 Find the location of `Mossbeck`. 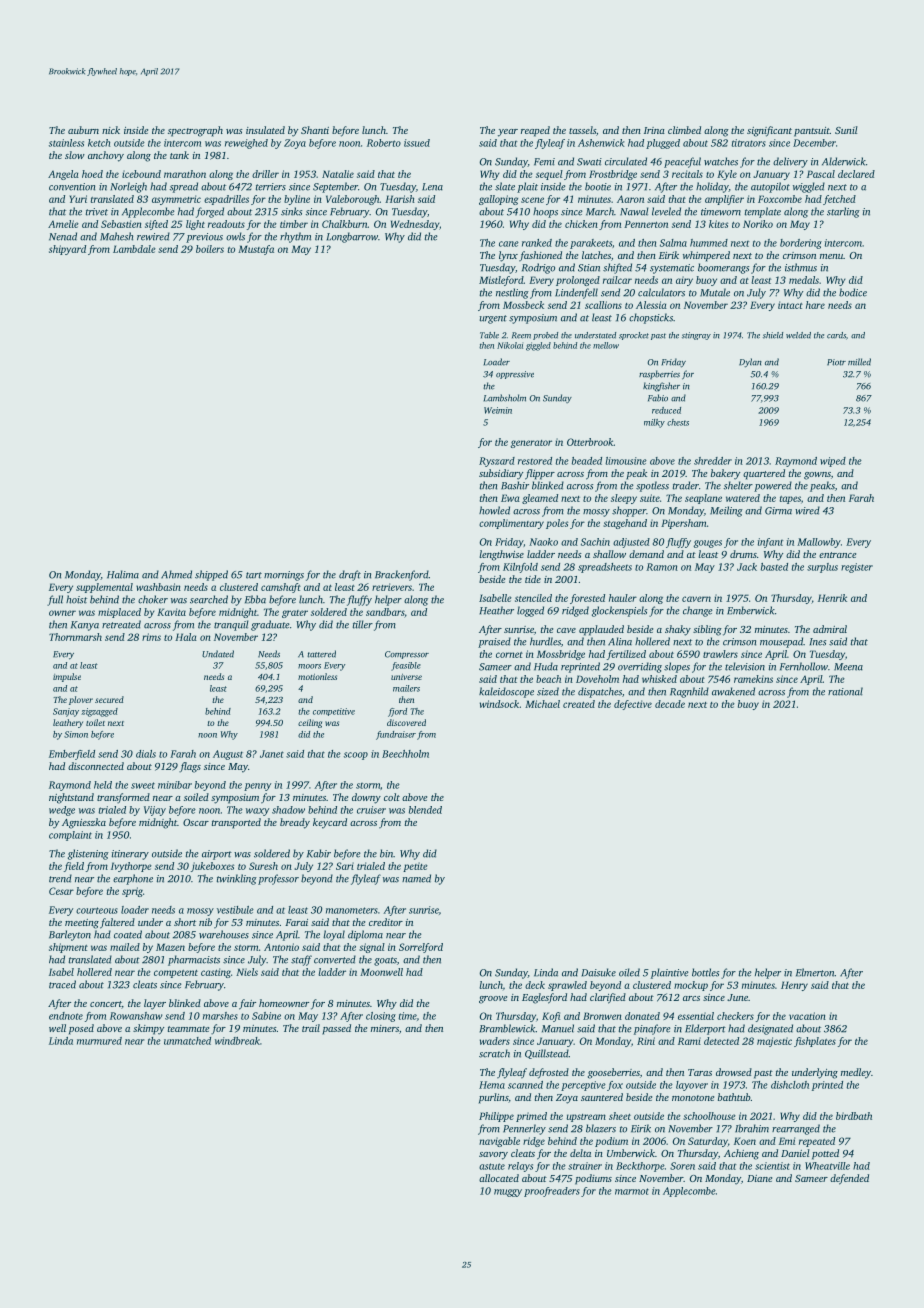

Mossbeck is located at coordinates (523, 305).
